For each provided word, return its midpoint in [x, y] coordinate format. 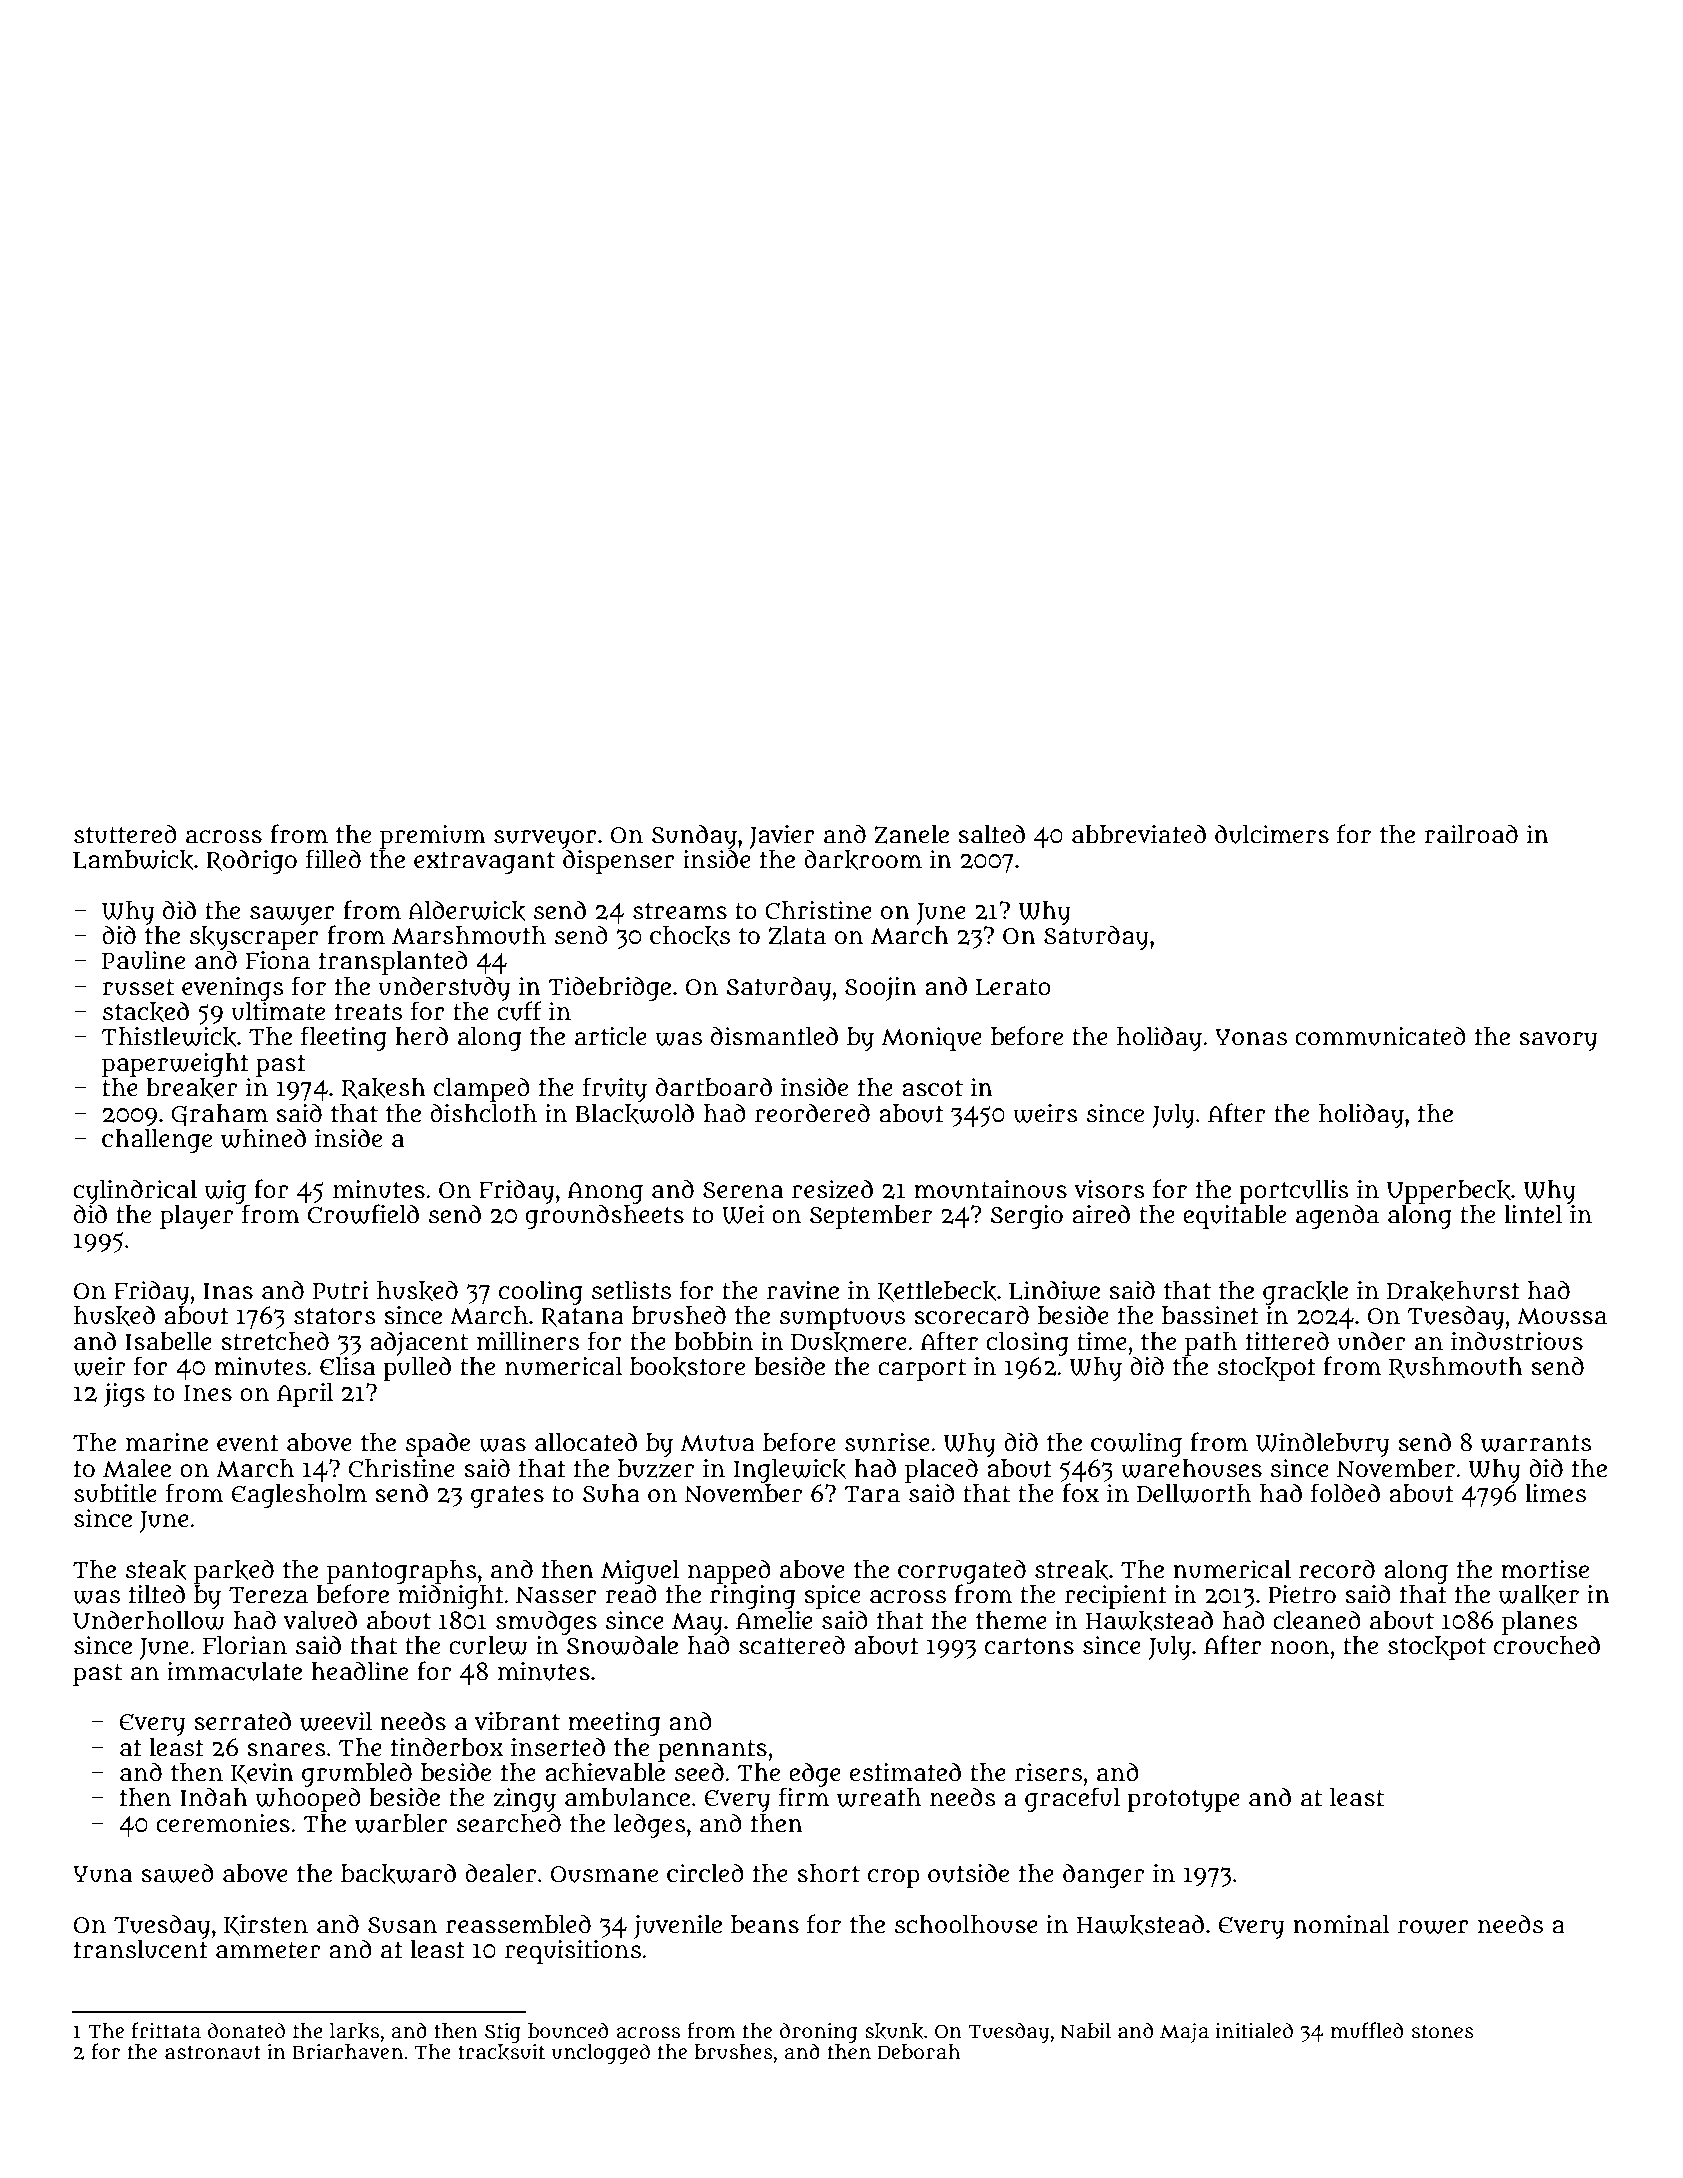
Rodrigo [251, 861]
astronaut [213, 2052]
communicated [1380, 1036]
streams [680, 911]
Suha [611, 1493]
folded [1345, 1493]
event [248, 1443]
